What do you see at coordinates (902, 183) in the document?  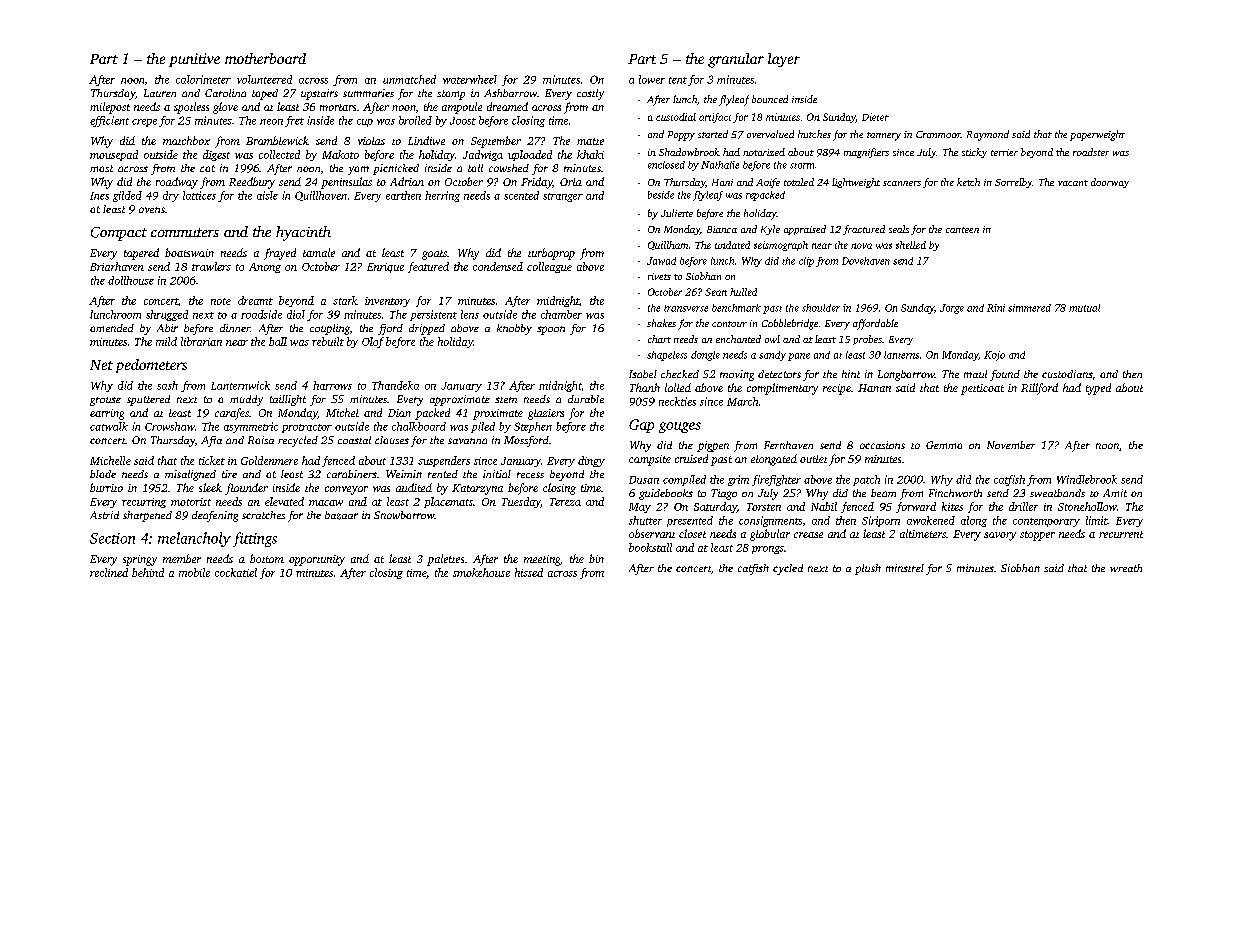 I see `scanners` at bounding box center [902, 183].
